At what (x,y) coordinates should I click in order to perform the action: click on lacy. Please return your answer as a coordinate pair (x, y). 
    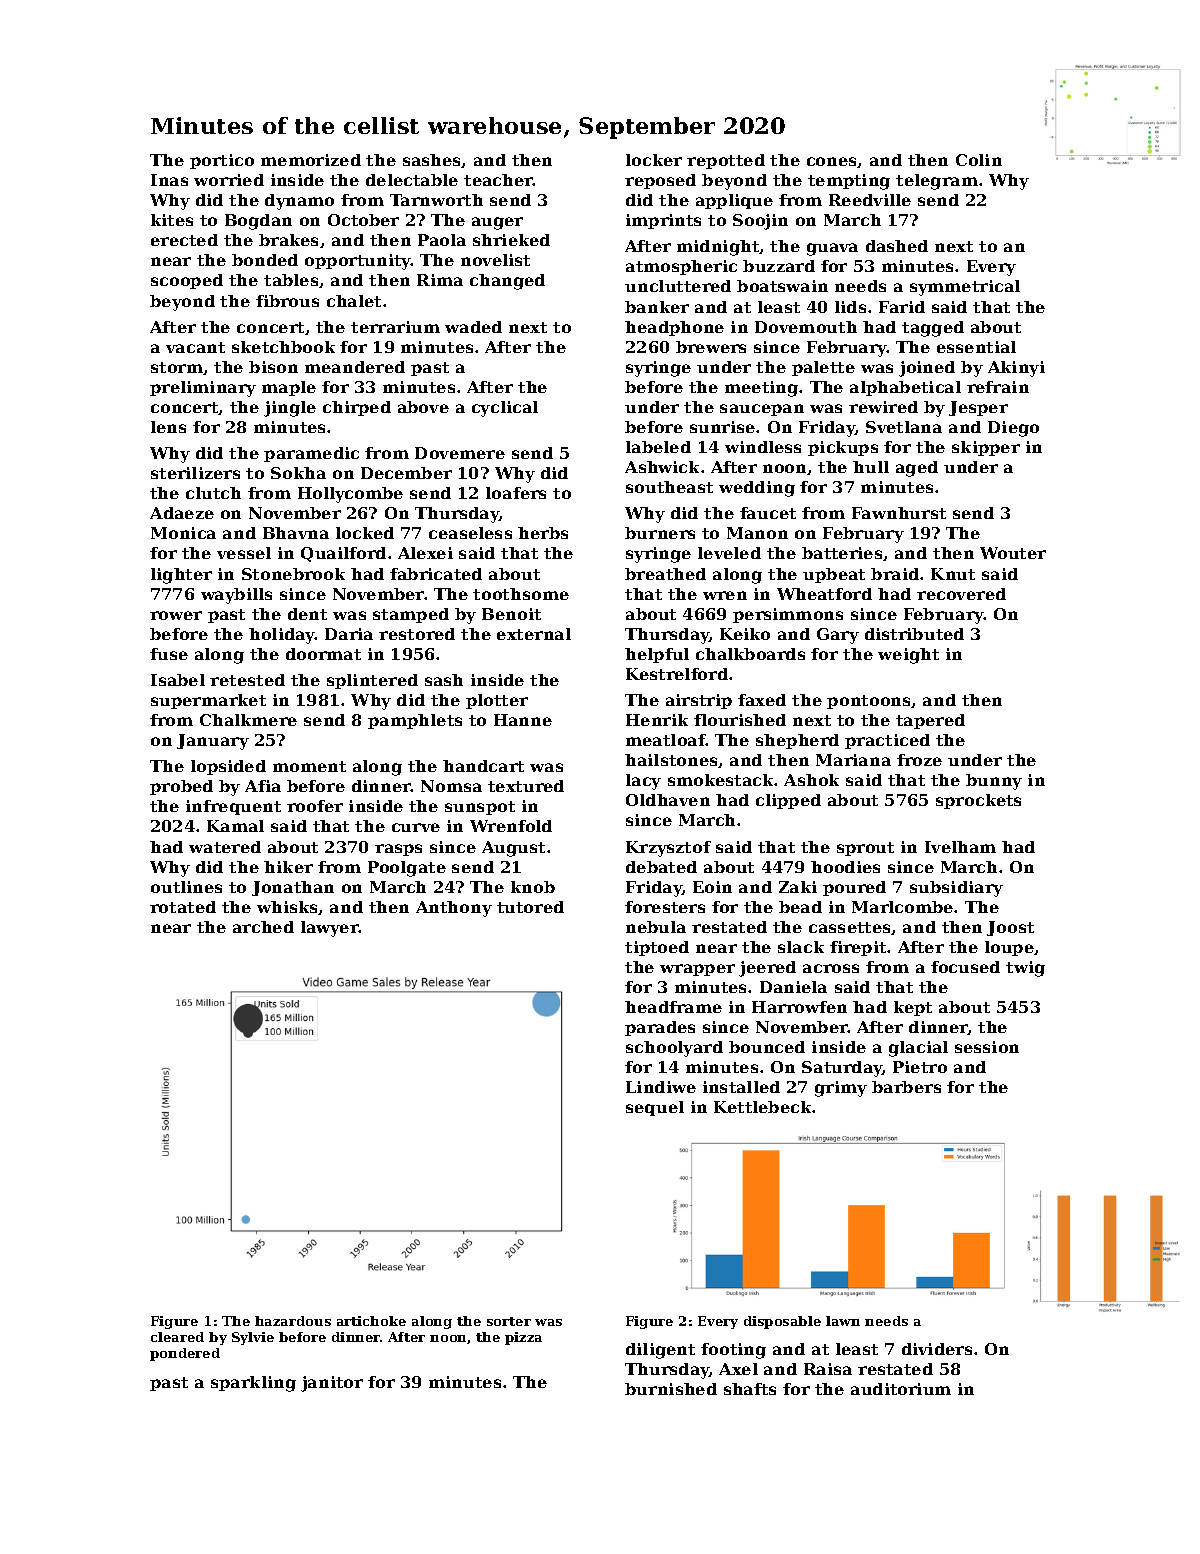
    Looking at the image, I should click on (643, 782).
